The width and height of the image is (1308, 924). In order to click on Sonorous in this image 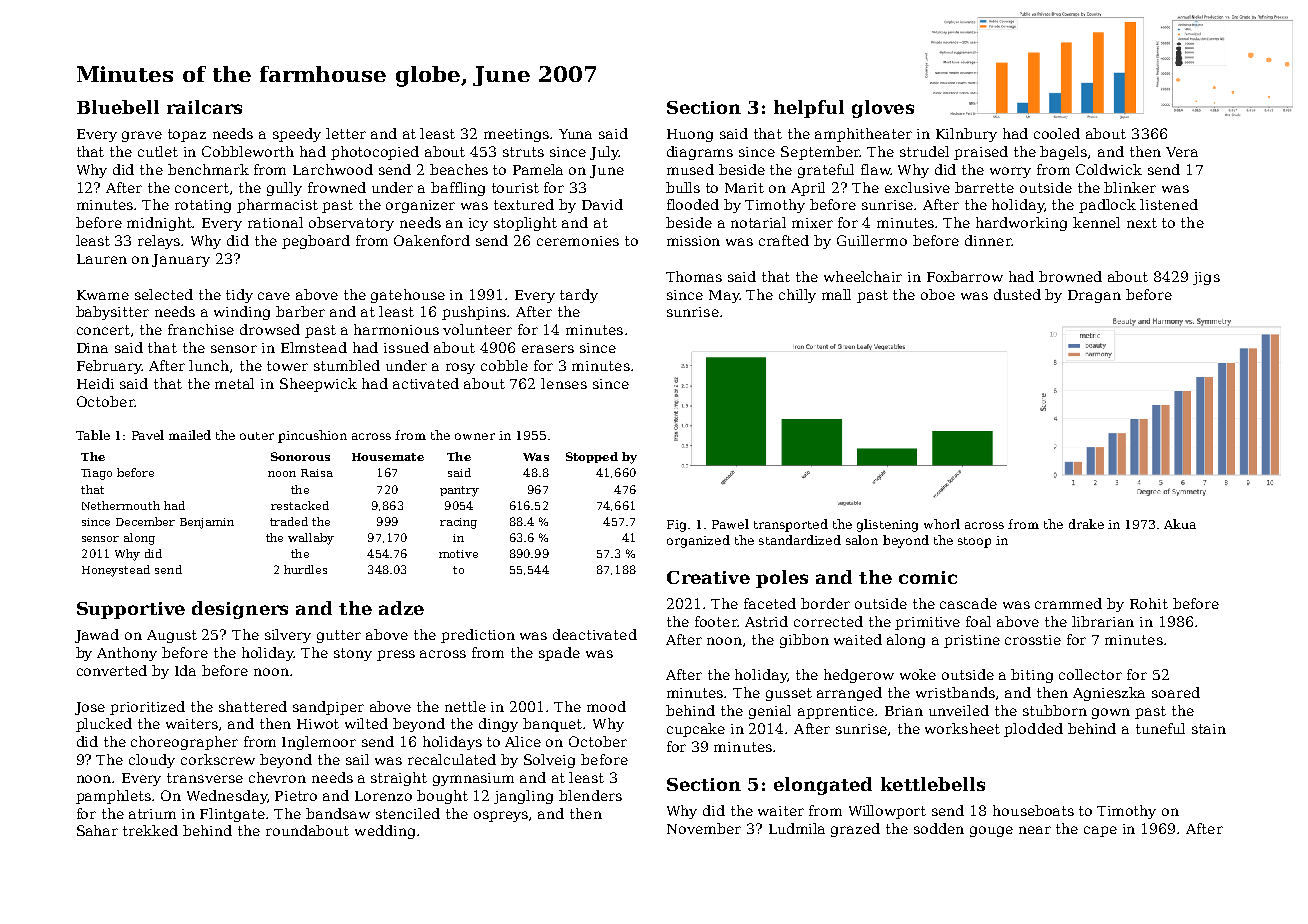, I will do `click(300, 456)`.
